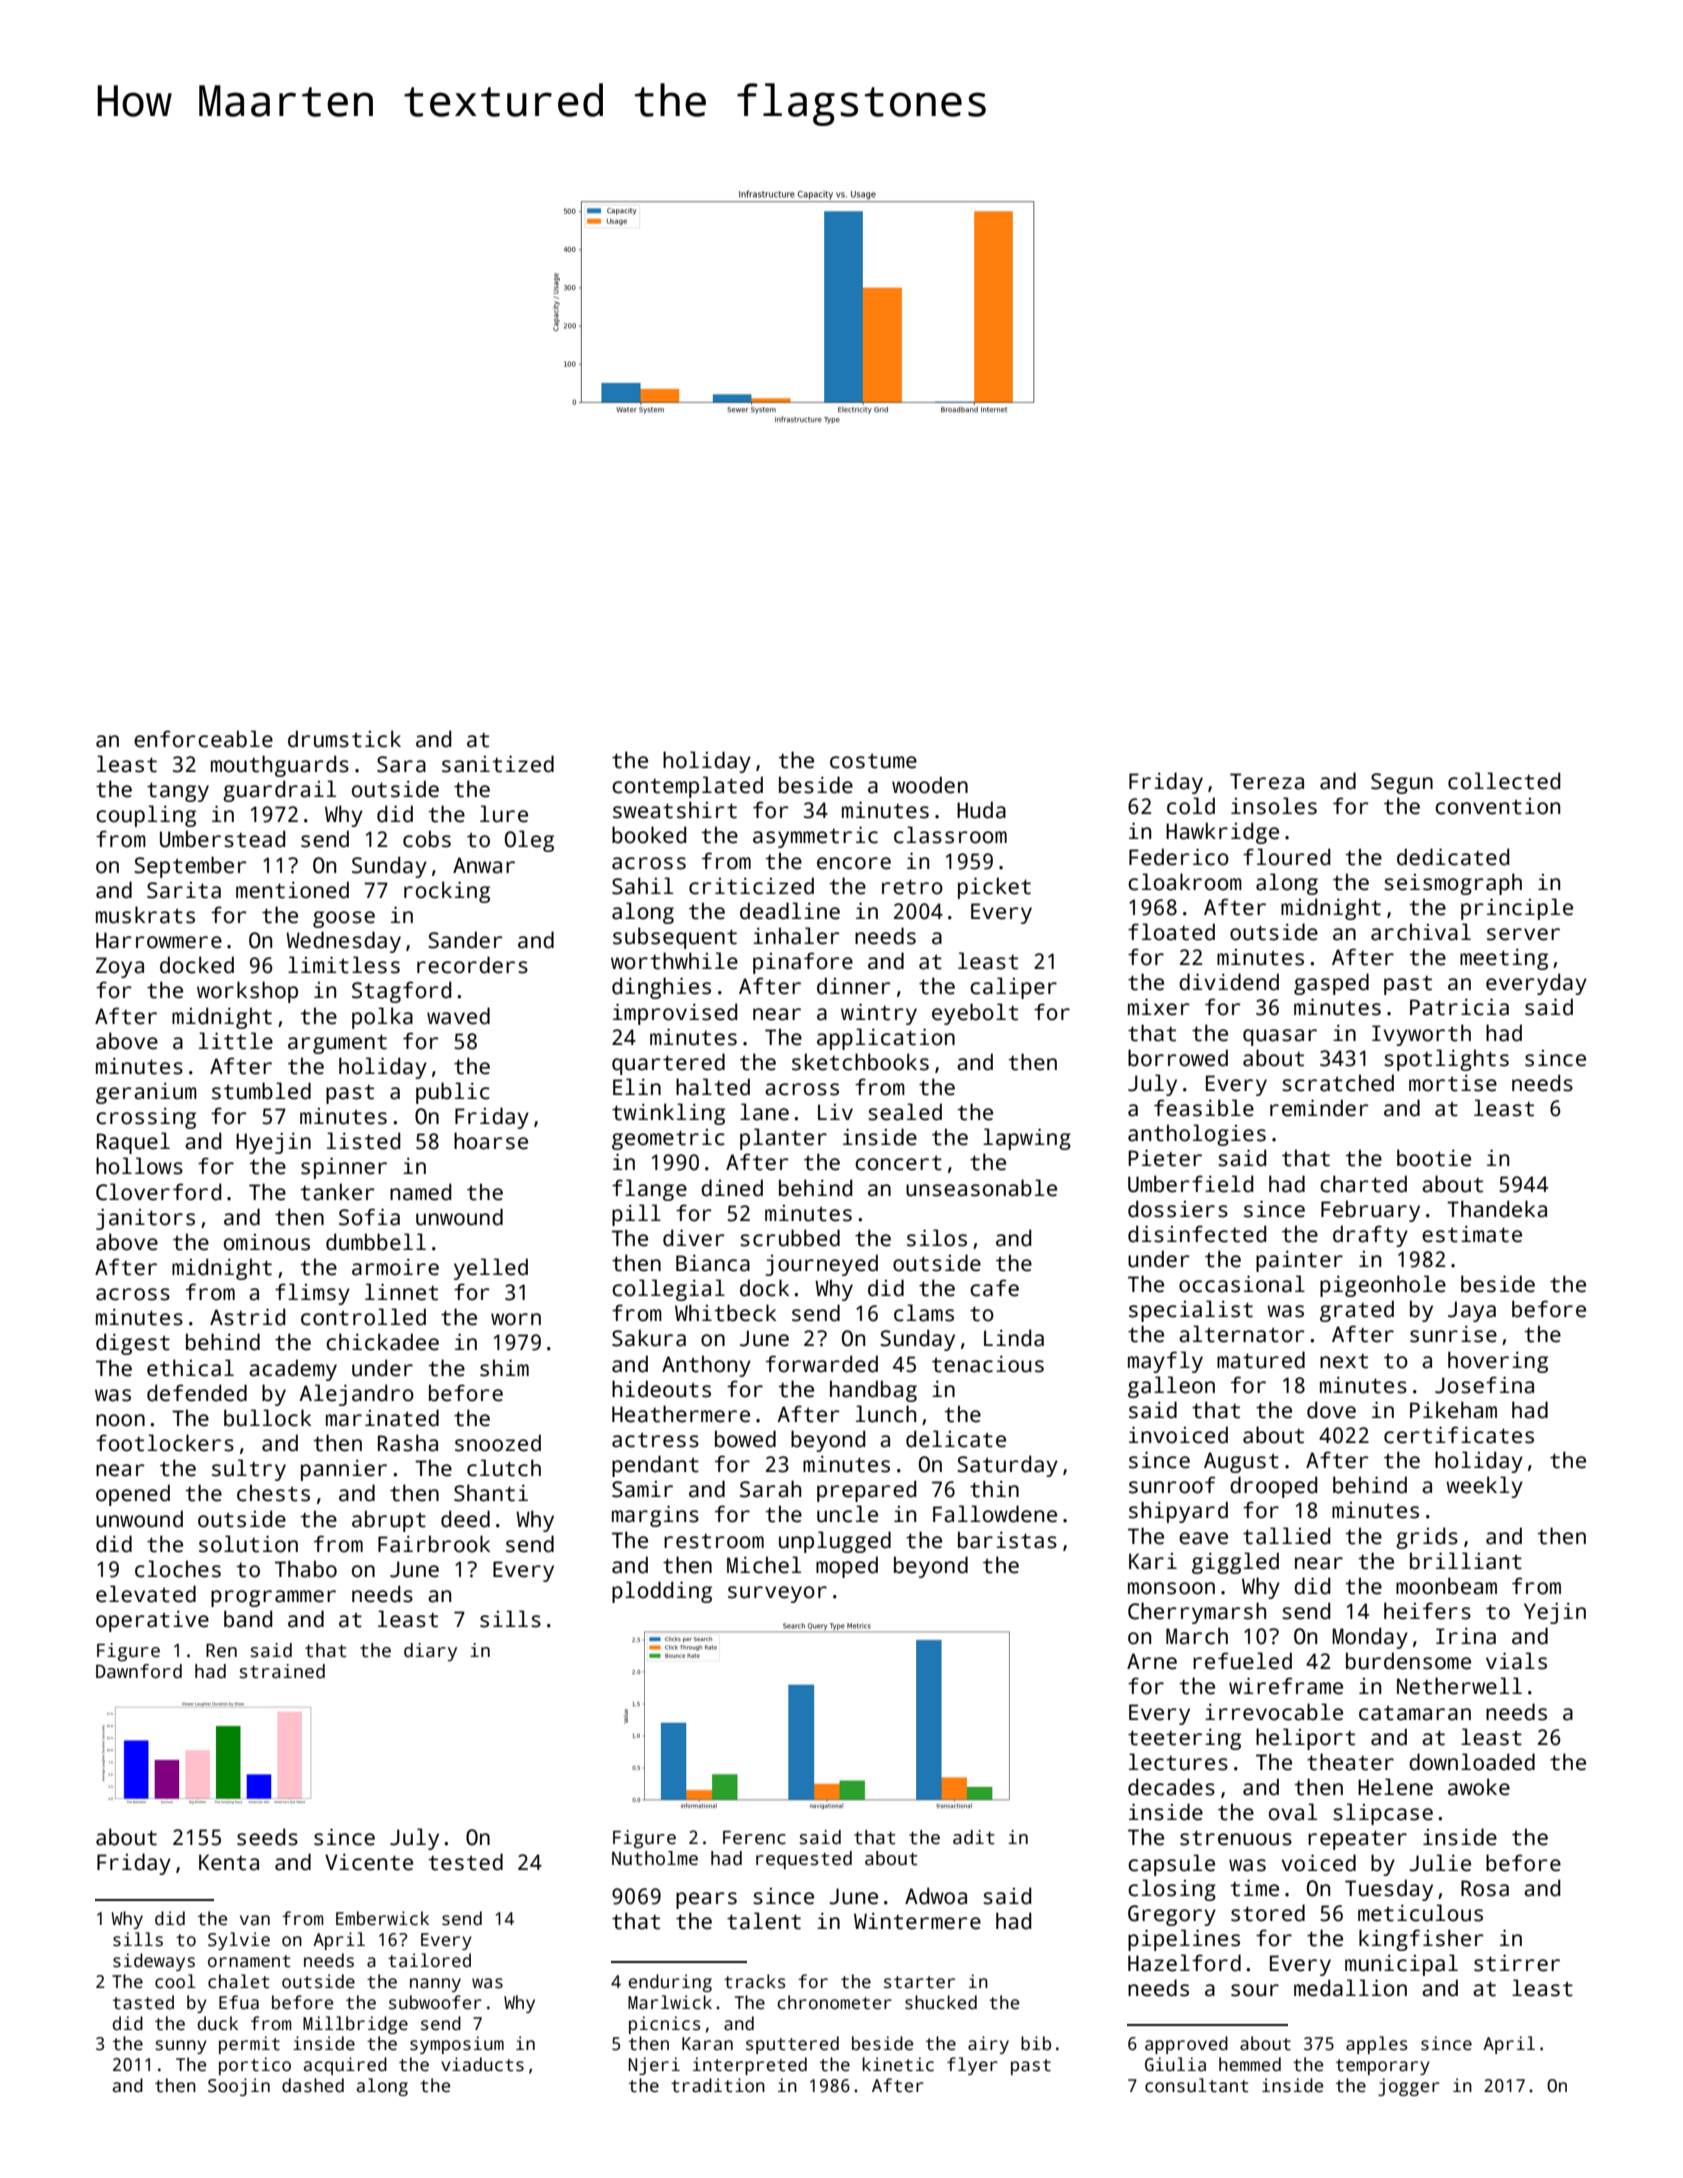 The image size is (1683, 2178). Describe the element at coordinates (972, 2066) in the screenshot. I see `flyer` at that location.
